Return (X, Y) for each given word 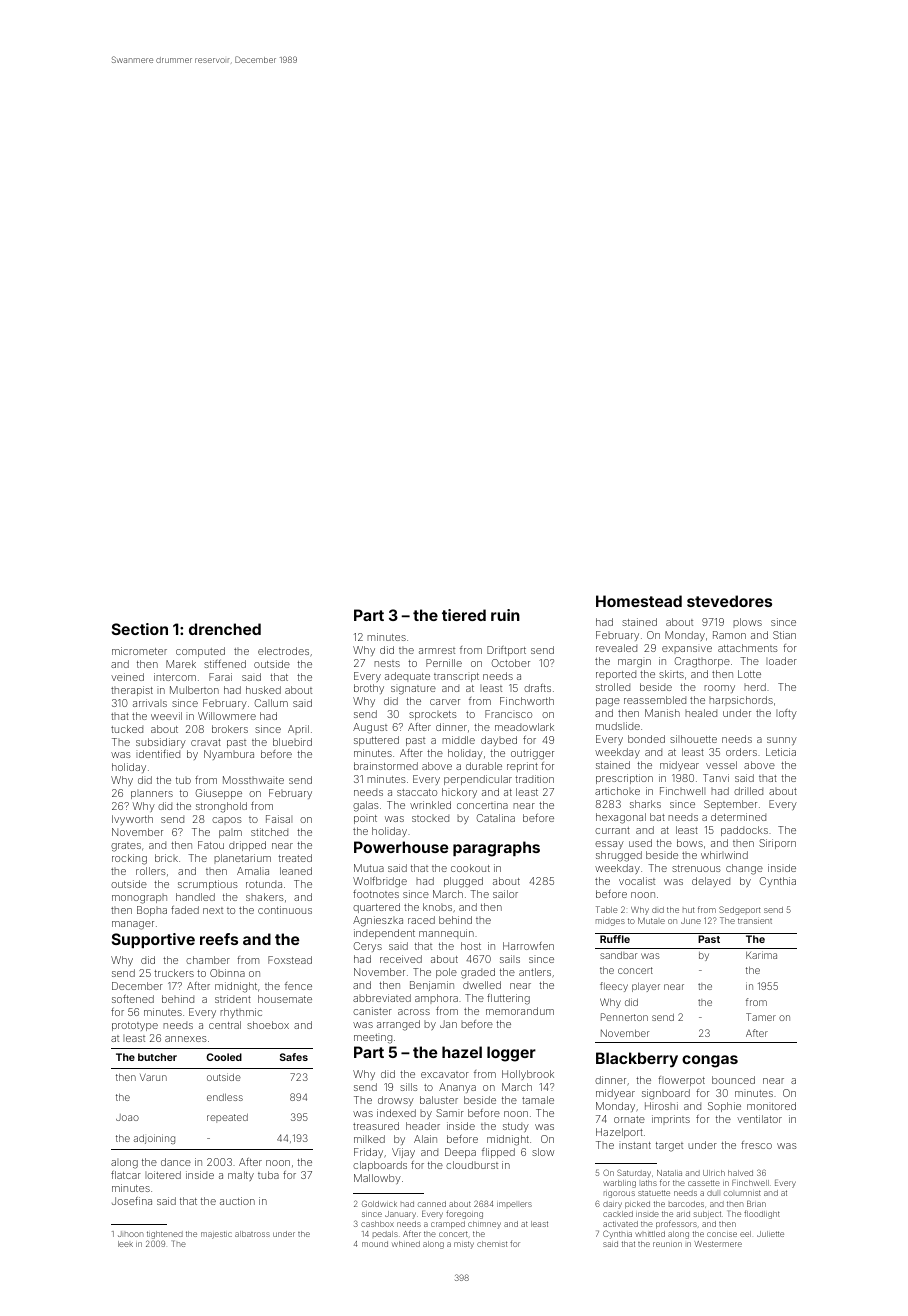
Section (140, 629)
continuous (285, 910)
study (516, 1127)
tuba (268, 1175)
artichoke (617, 791)
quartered (376, 908)
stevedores (729, 601)
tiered (464, 615)
